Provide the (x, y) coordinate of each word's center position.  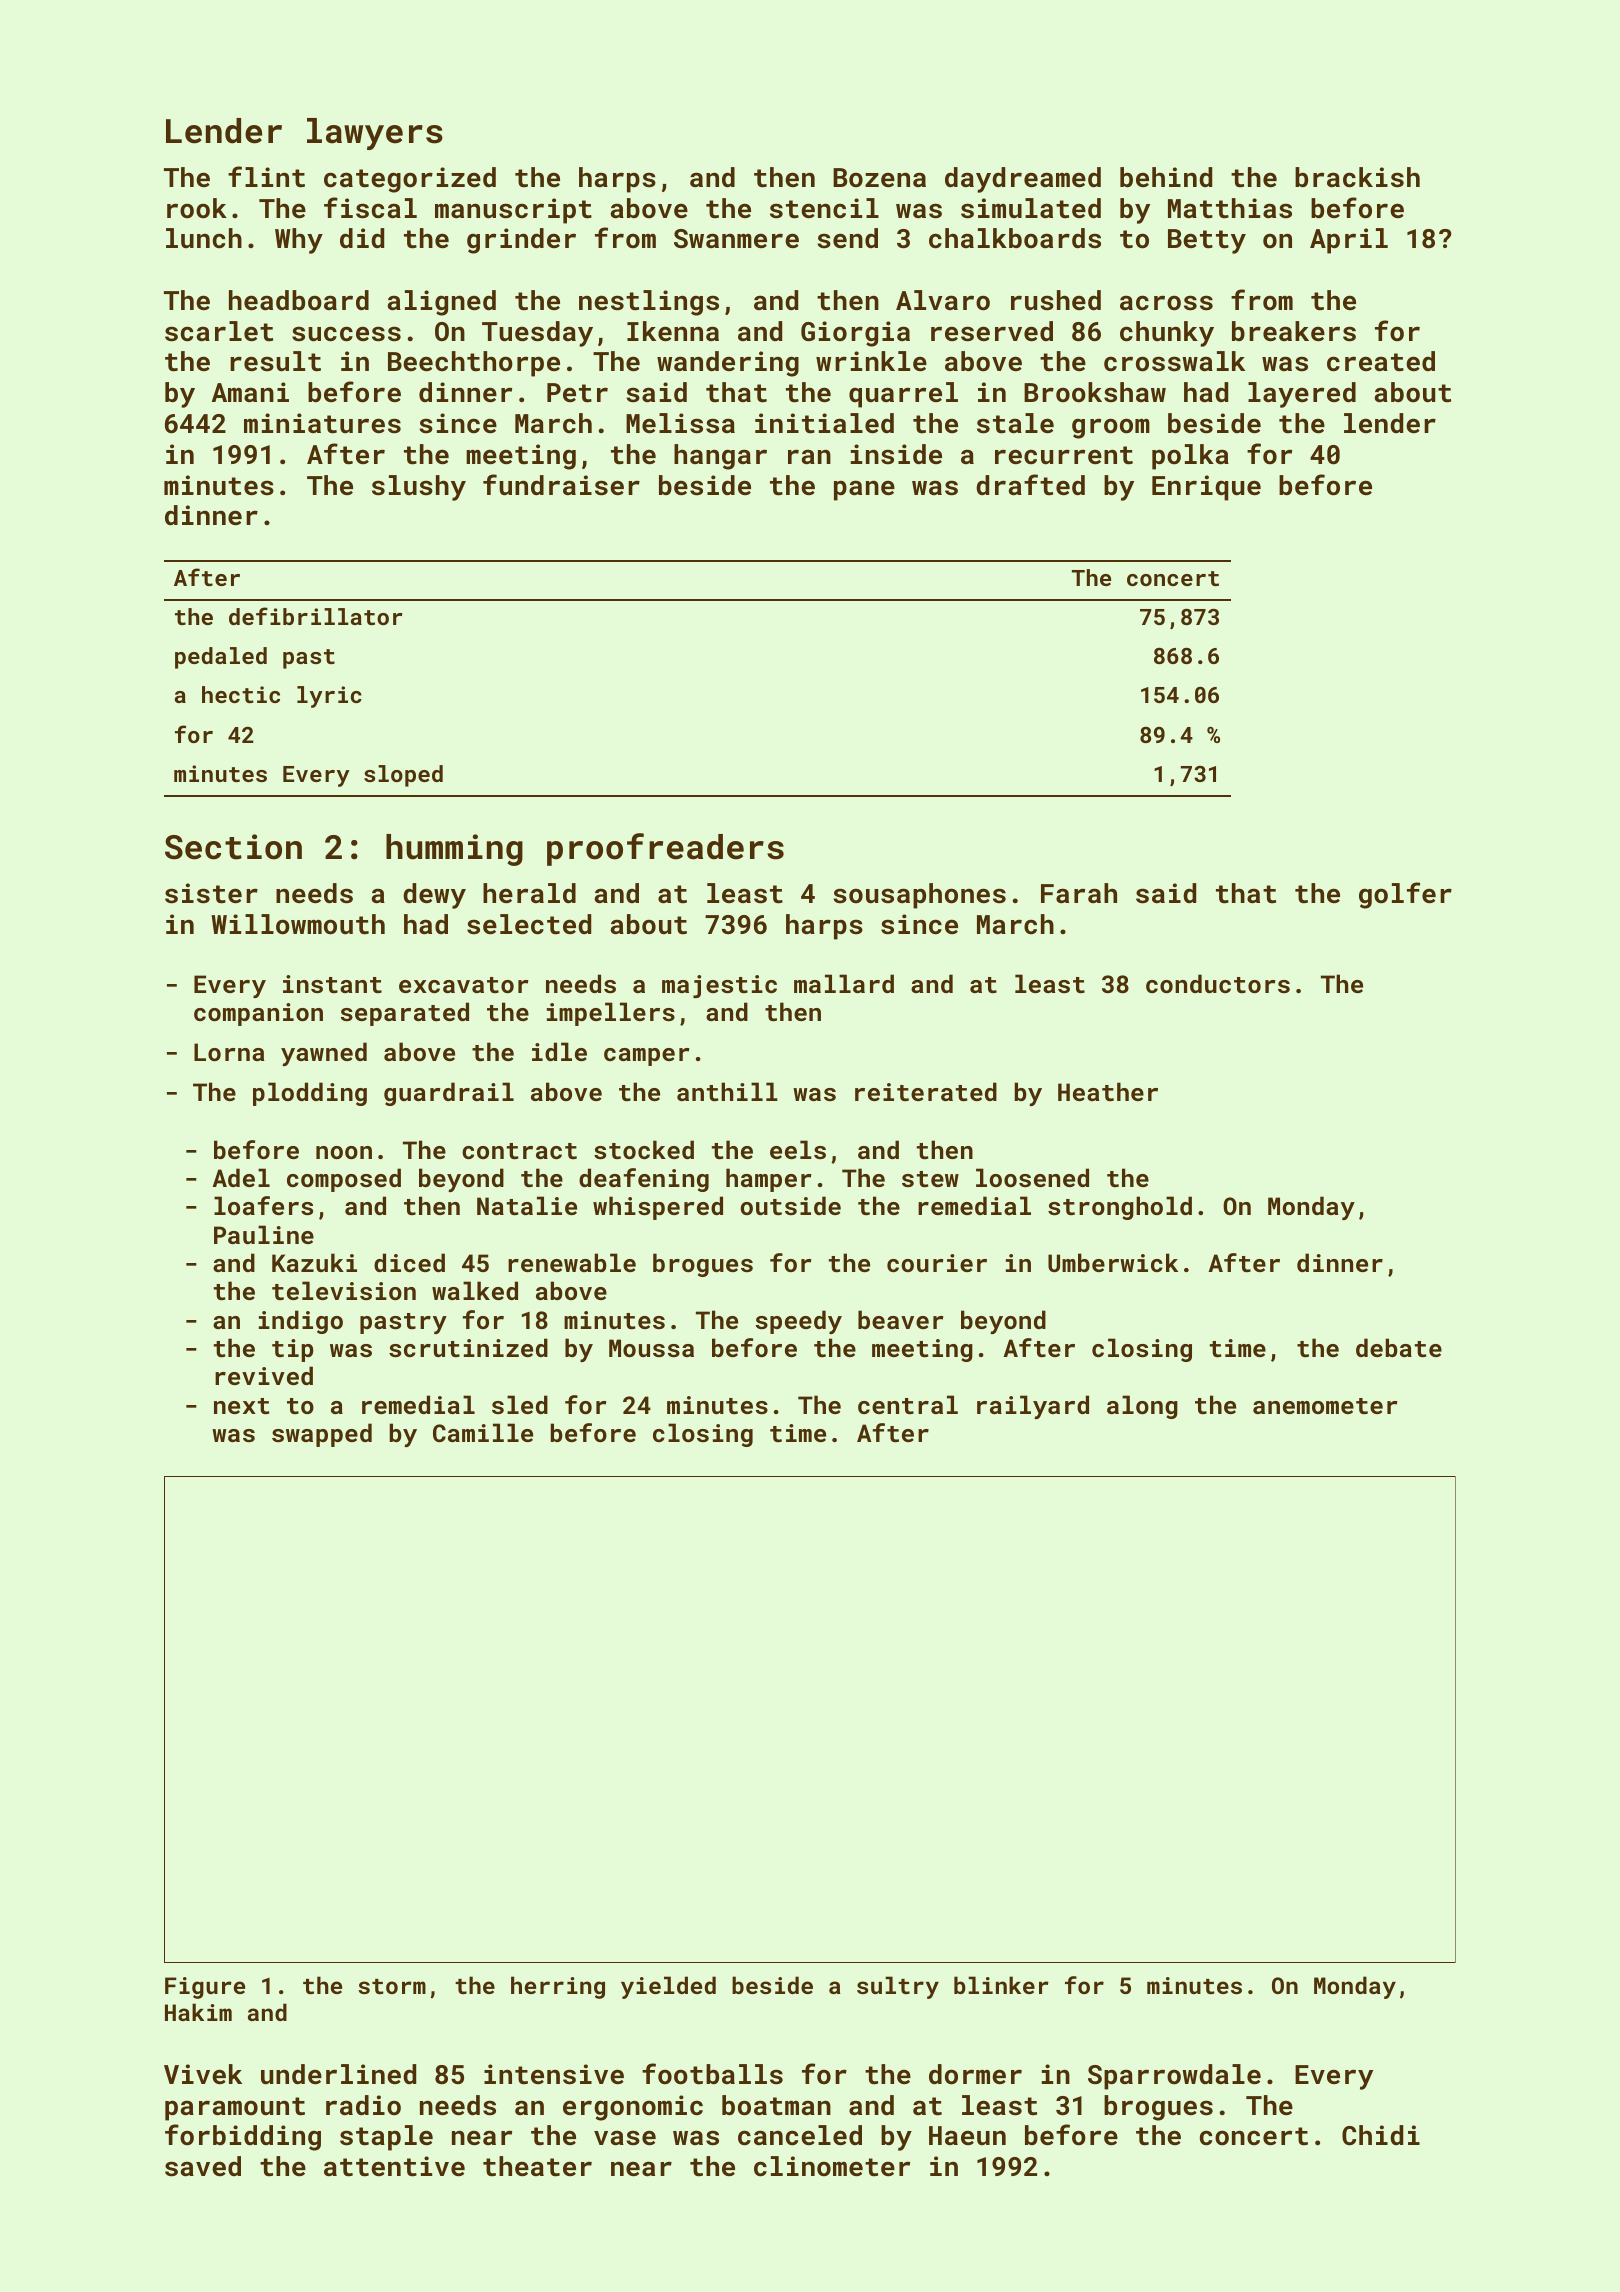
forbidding (243, 2137)
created (1381, 361)
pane (864, 490)
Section (233, 847)
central (908, 1404)
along (1142, 1407)
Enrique (1206, 488)
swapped (322, 1435)
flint (266, 177)
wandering (728, 364)
